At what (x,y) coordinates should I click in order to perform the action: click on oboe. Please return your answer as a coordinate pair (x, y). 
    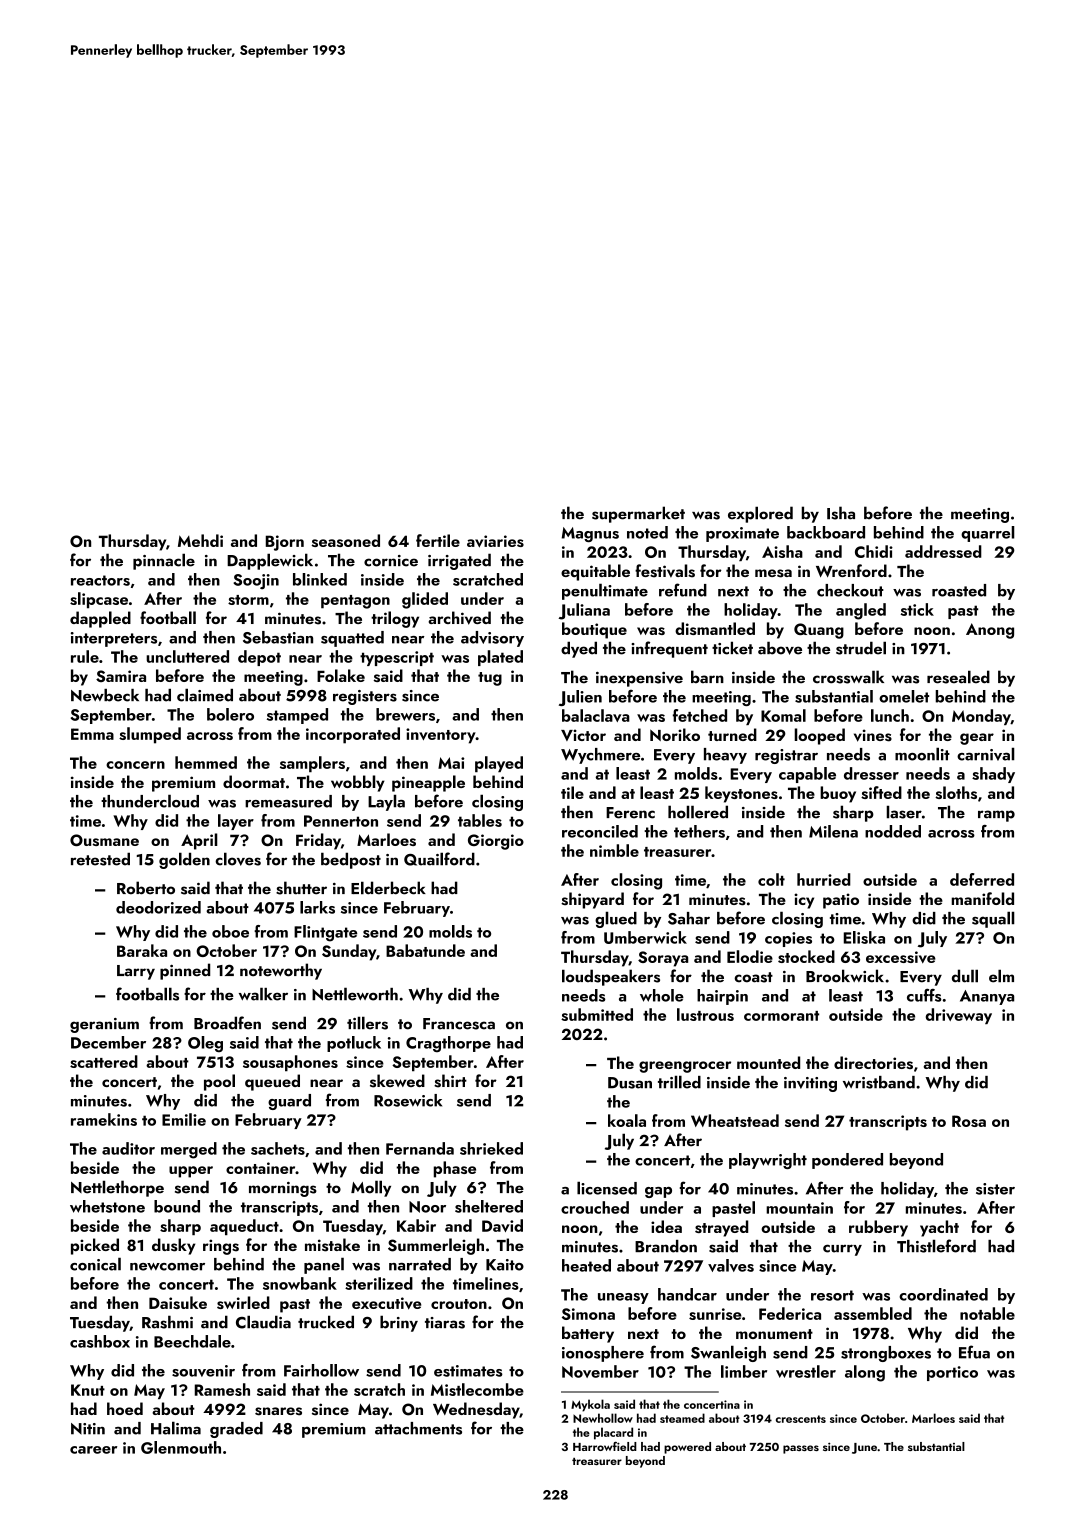
    Looking at the image, I should click on (230, 931).
